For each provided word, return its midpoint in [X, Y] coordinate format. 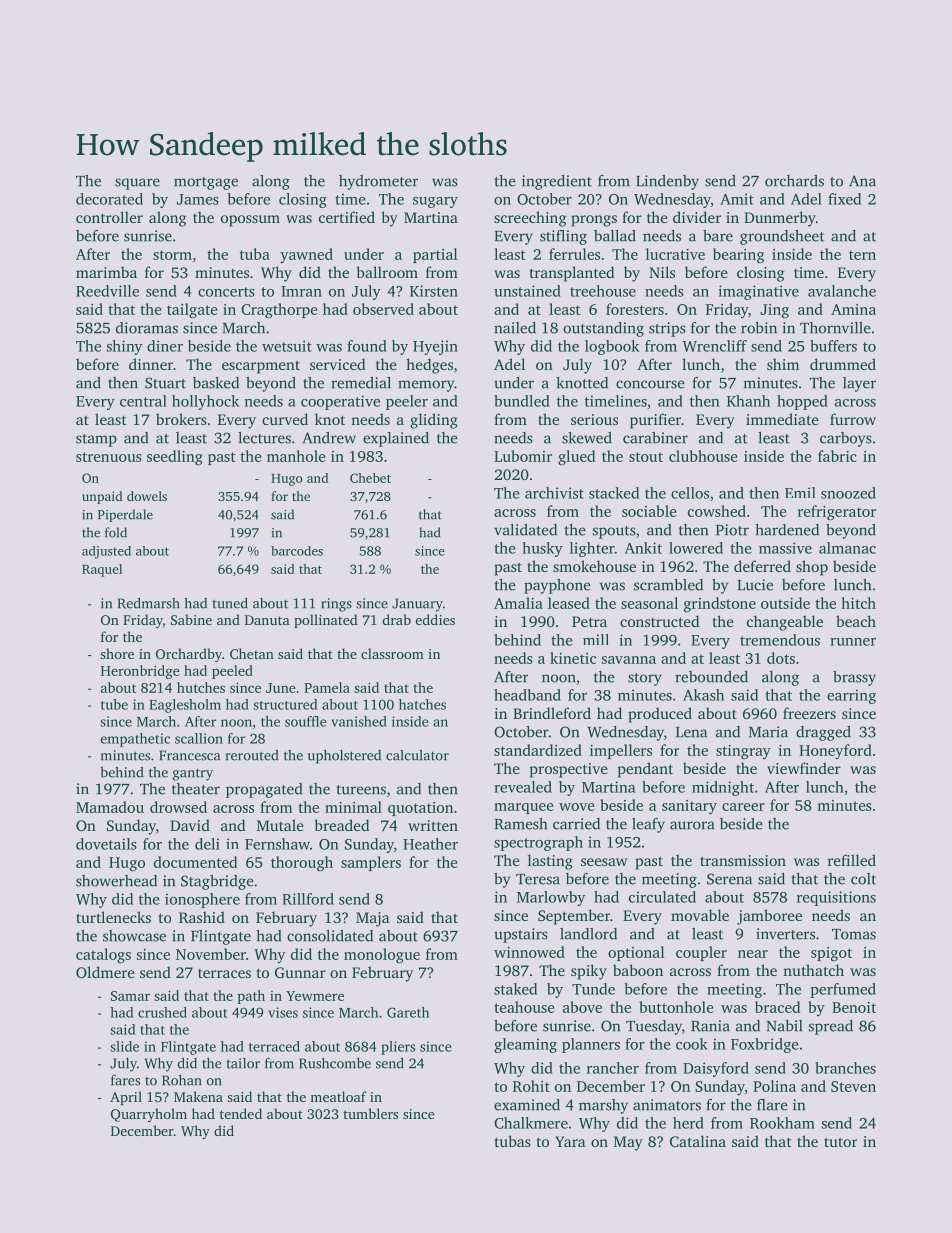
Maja [372, 919]
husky [543, 549]
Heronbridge [140, 672]
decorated [109, 199]
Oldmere [105, 972]
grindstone [720, 605]
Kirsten [434, 291]
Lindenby [667, 182]
